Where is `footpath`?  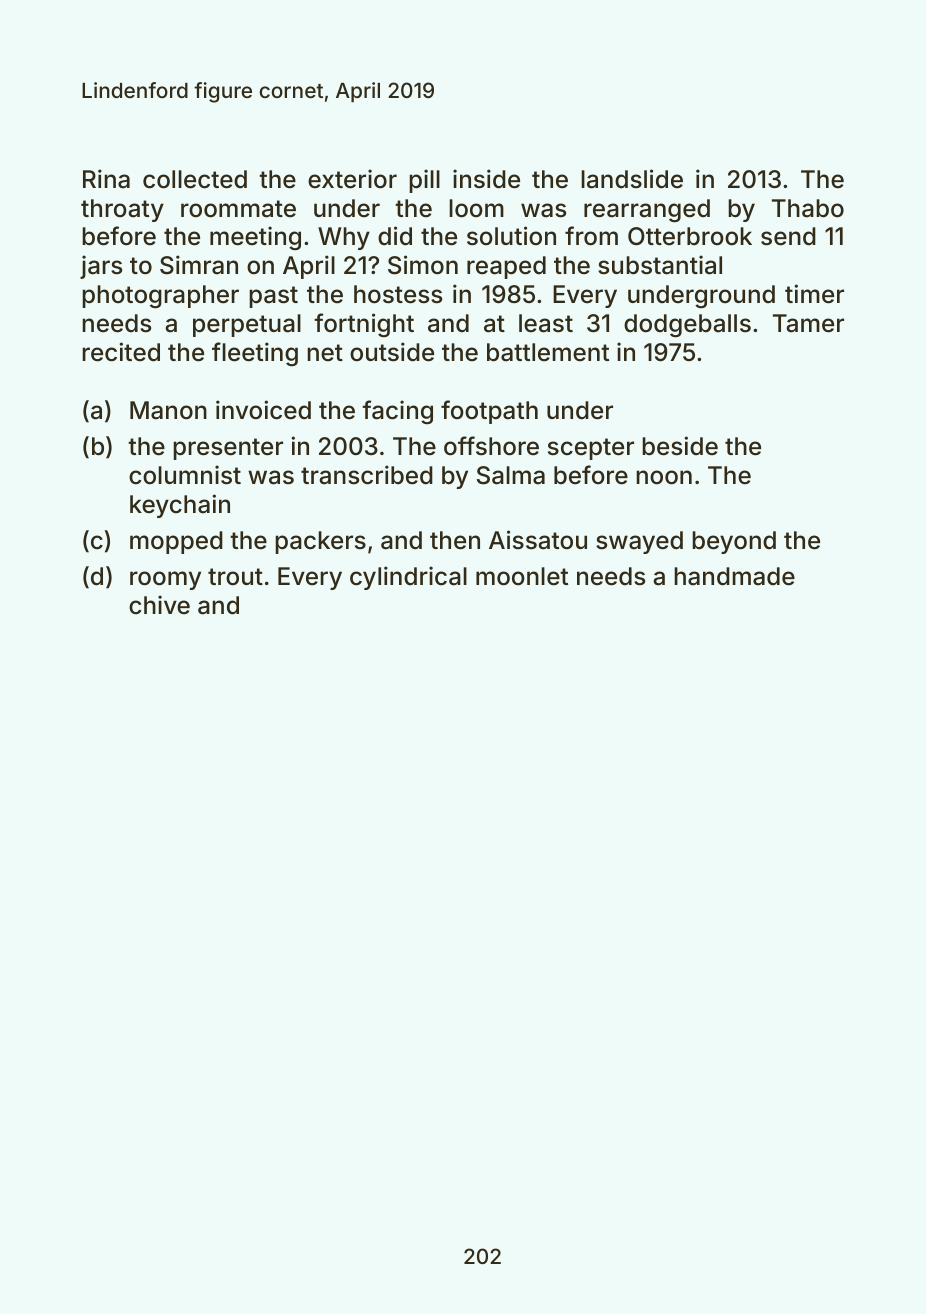
footpath is located at coordinates (489, 412).
